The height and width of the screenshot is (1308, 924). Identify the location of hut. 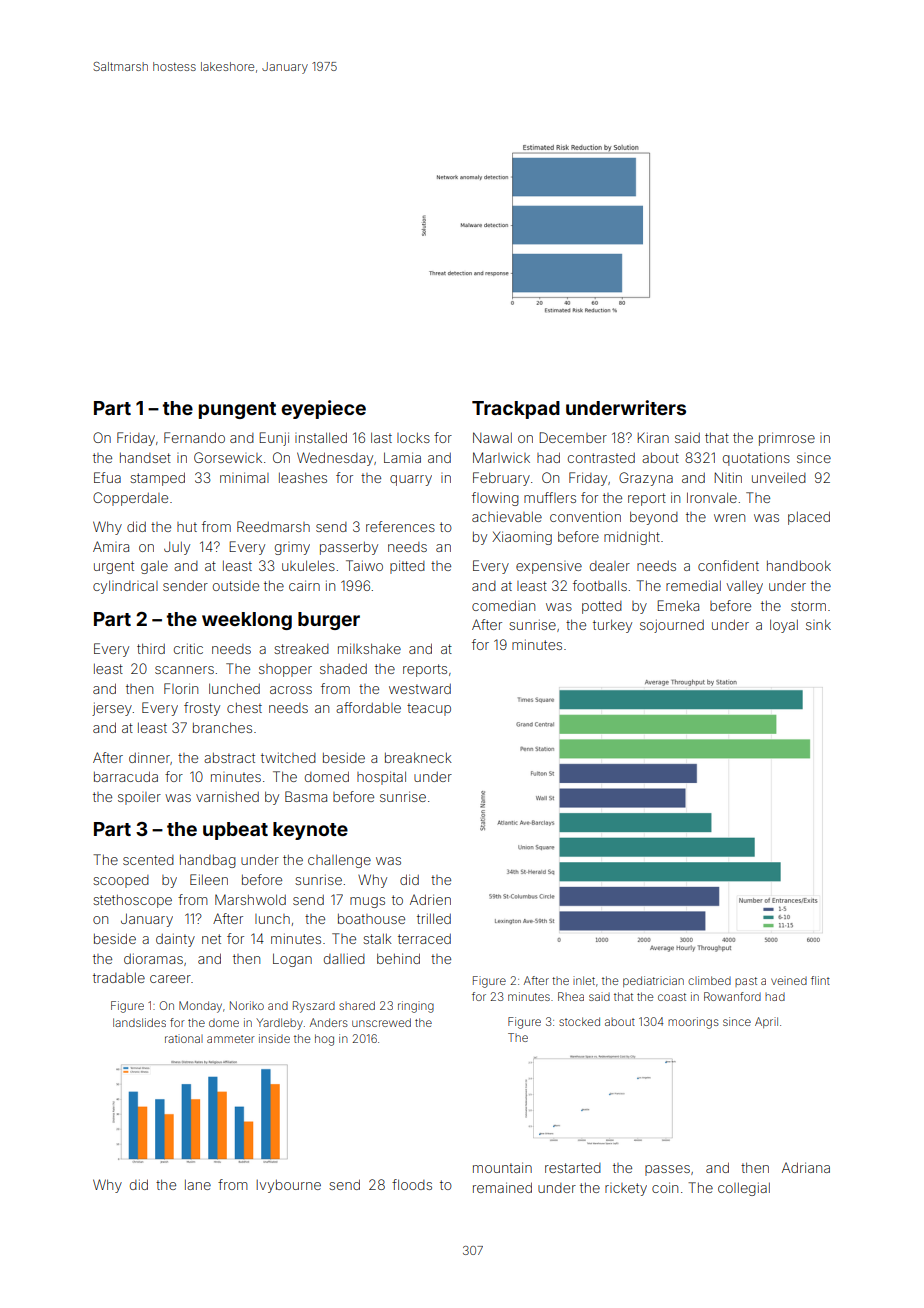
(187, 527).
